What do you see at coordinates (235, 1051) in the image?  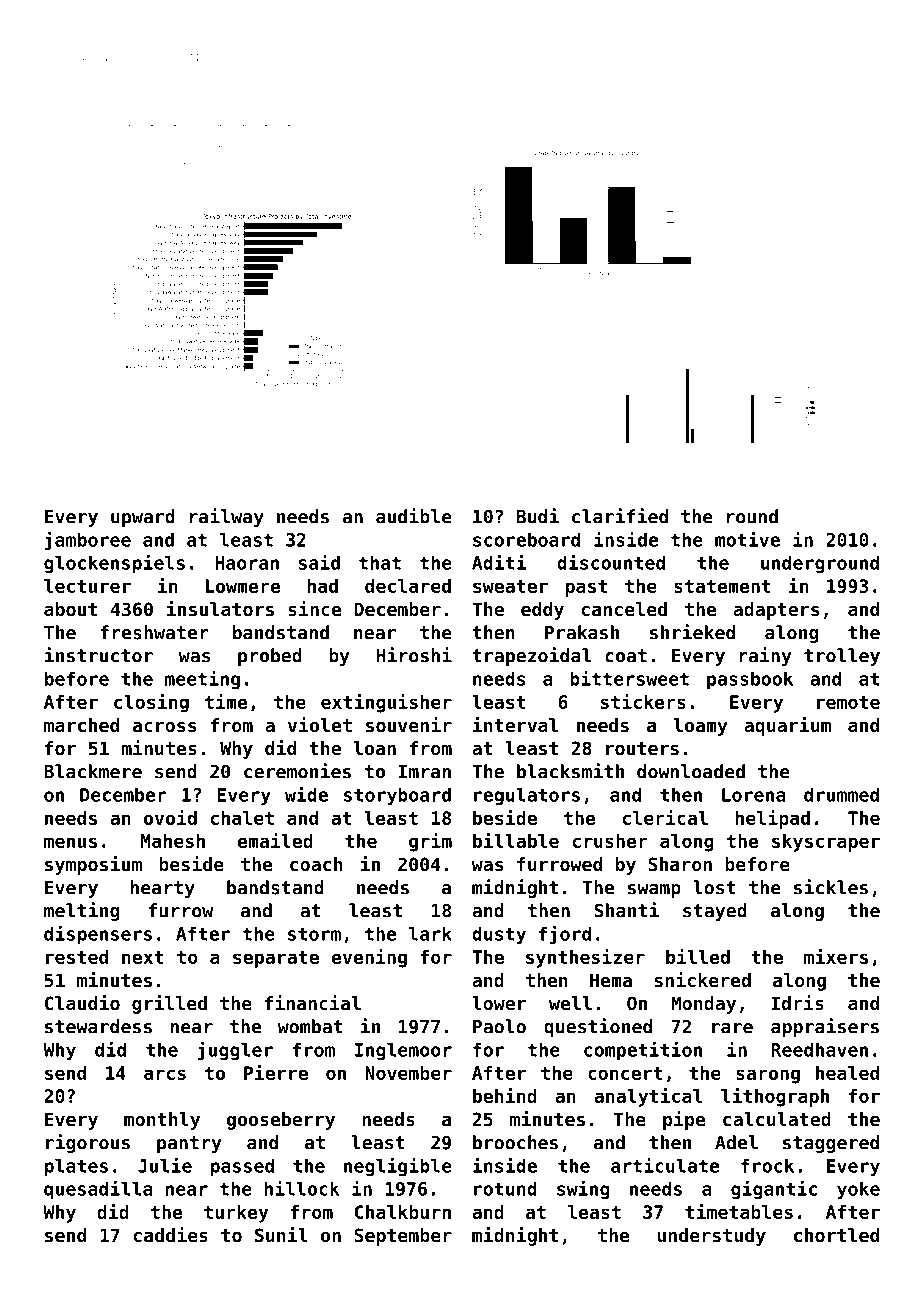 I see `juggler` at bounding box center [235, 1051].
